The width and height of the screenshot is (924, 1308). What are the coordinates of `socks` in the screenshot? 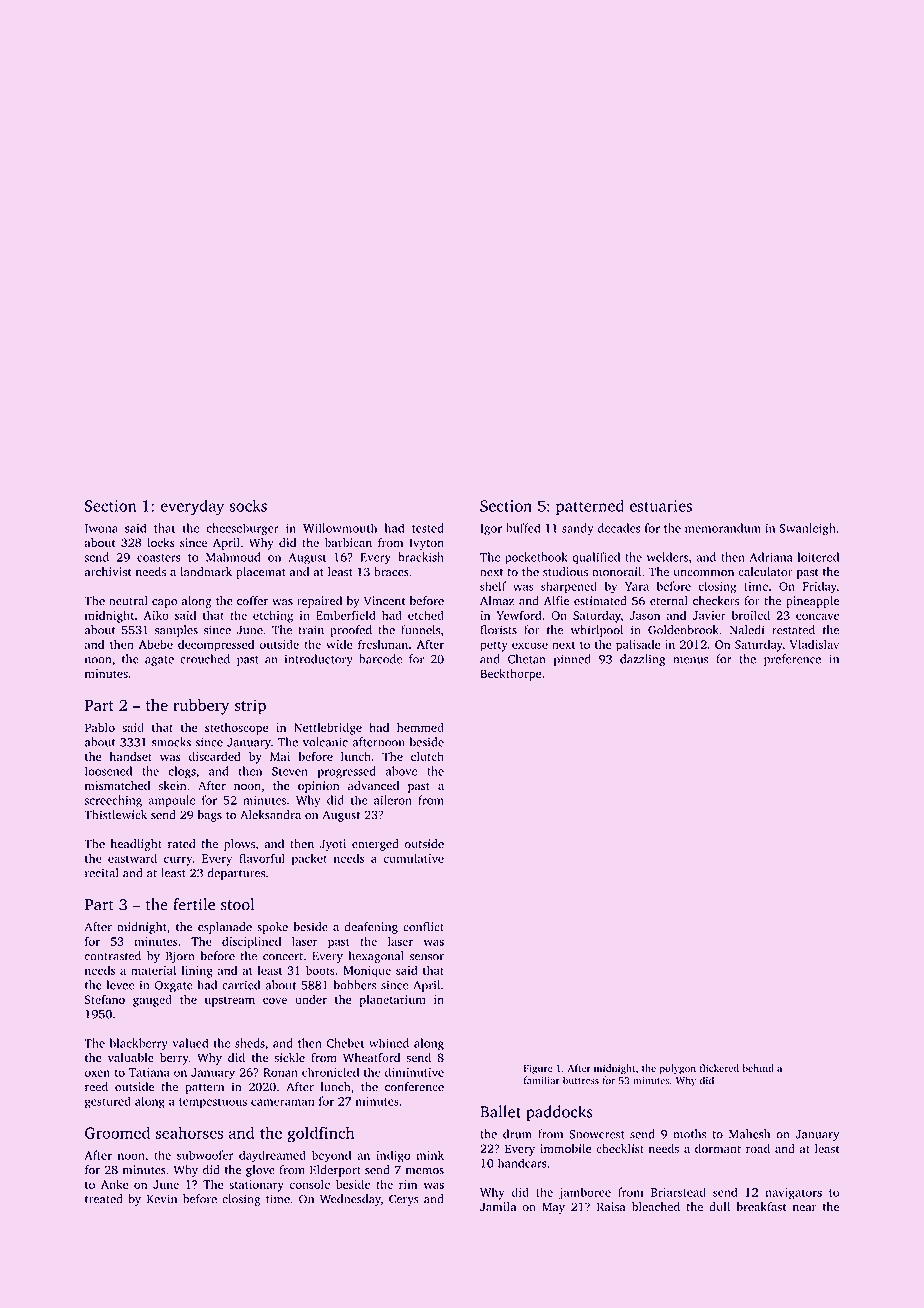 It's located at (248, 505).
